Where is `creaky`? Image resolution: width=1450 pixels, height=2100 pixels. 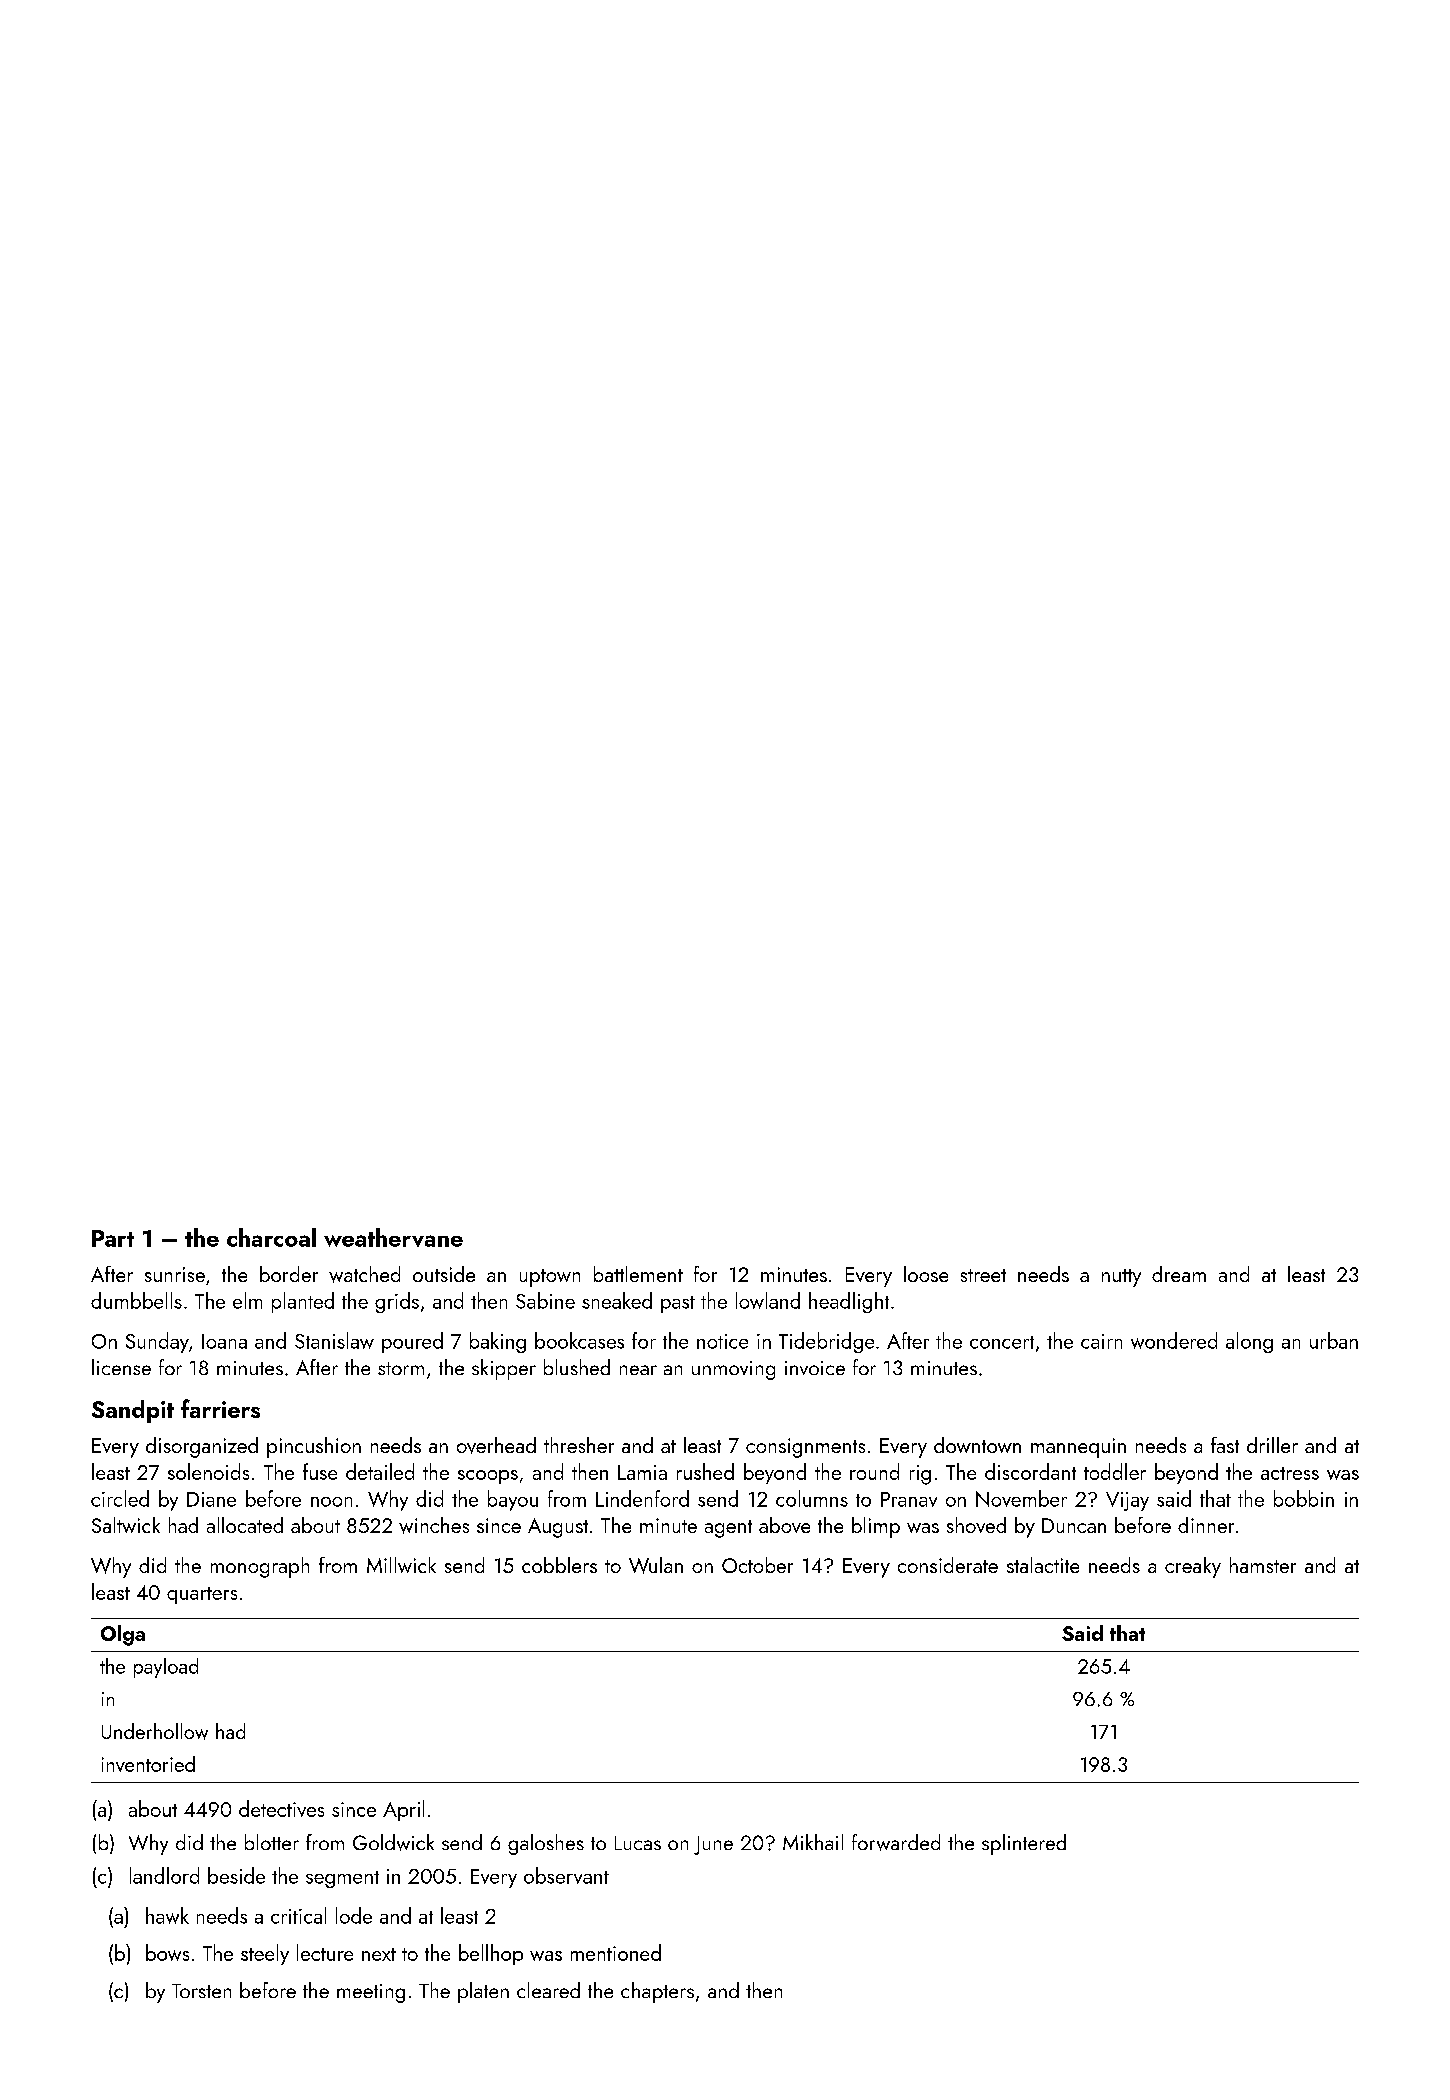 creaky is located at coordinates (1193, 1567).
